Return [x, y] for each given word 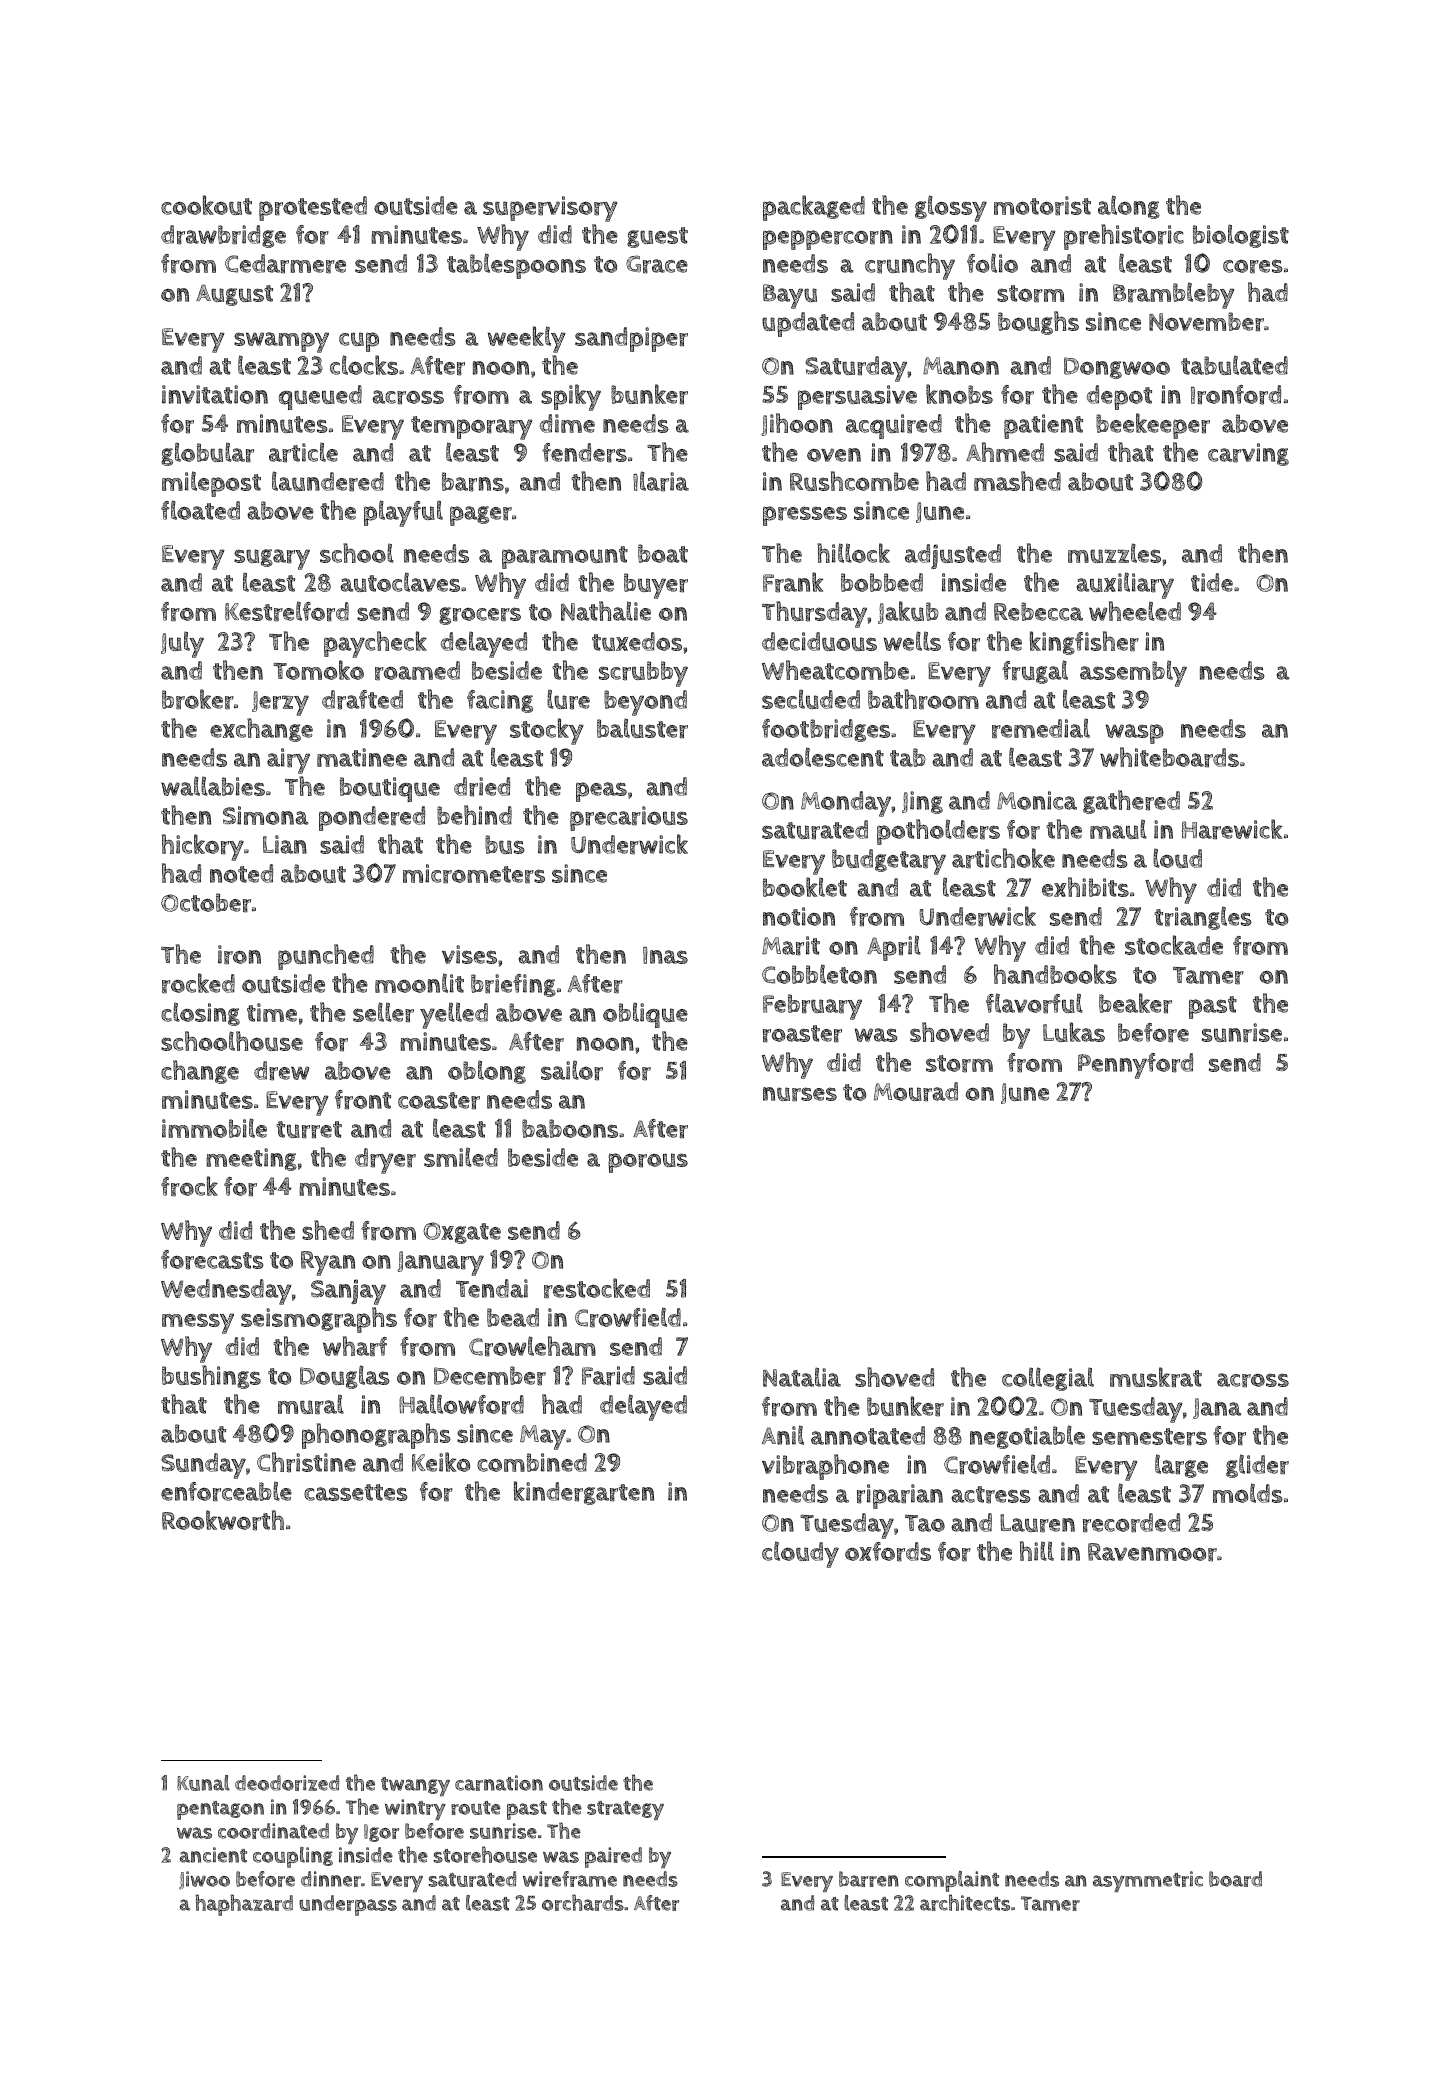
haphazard [244, 1905]
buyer [656, 586]
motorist [1042, 206]
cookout [206, 205]
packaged [814, 208]
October [206, 903]
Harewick [1232, 829]
